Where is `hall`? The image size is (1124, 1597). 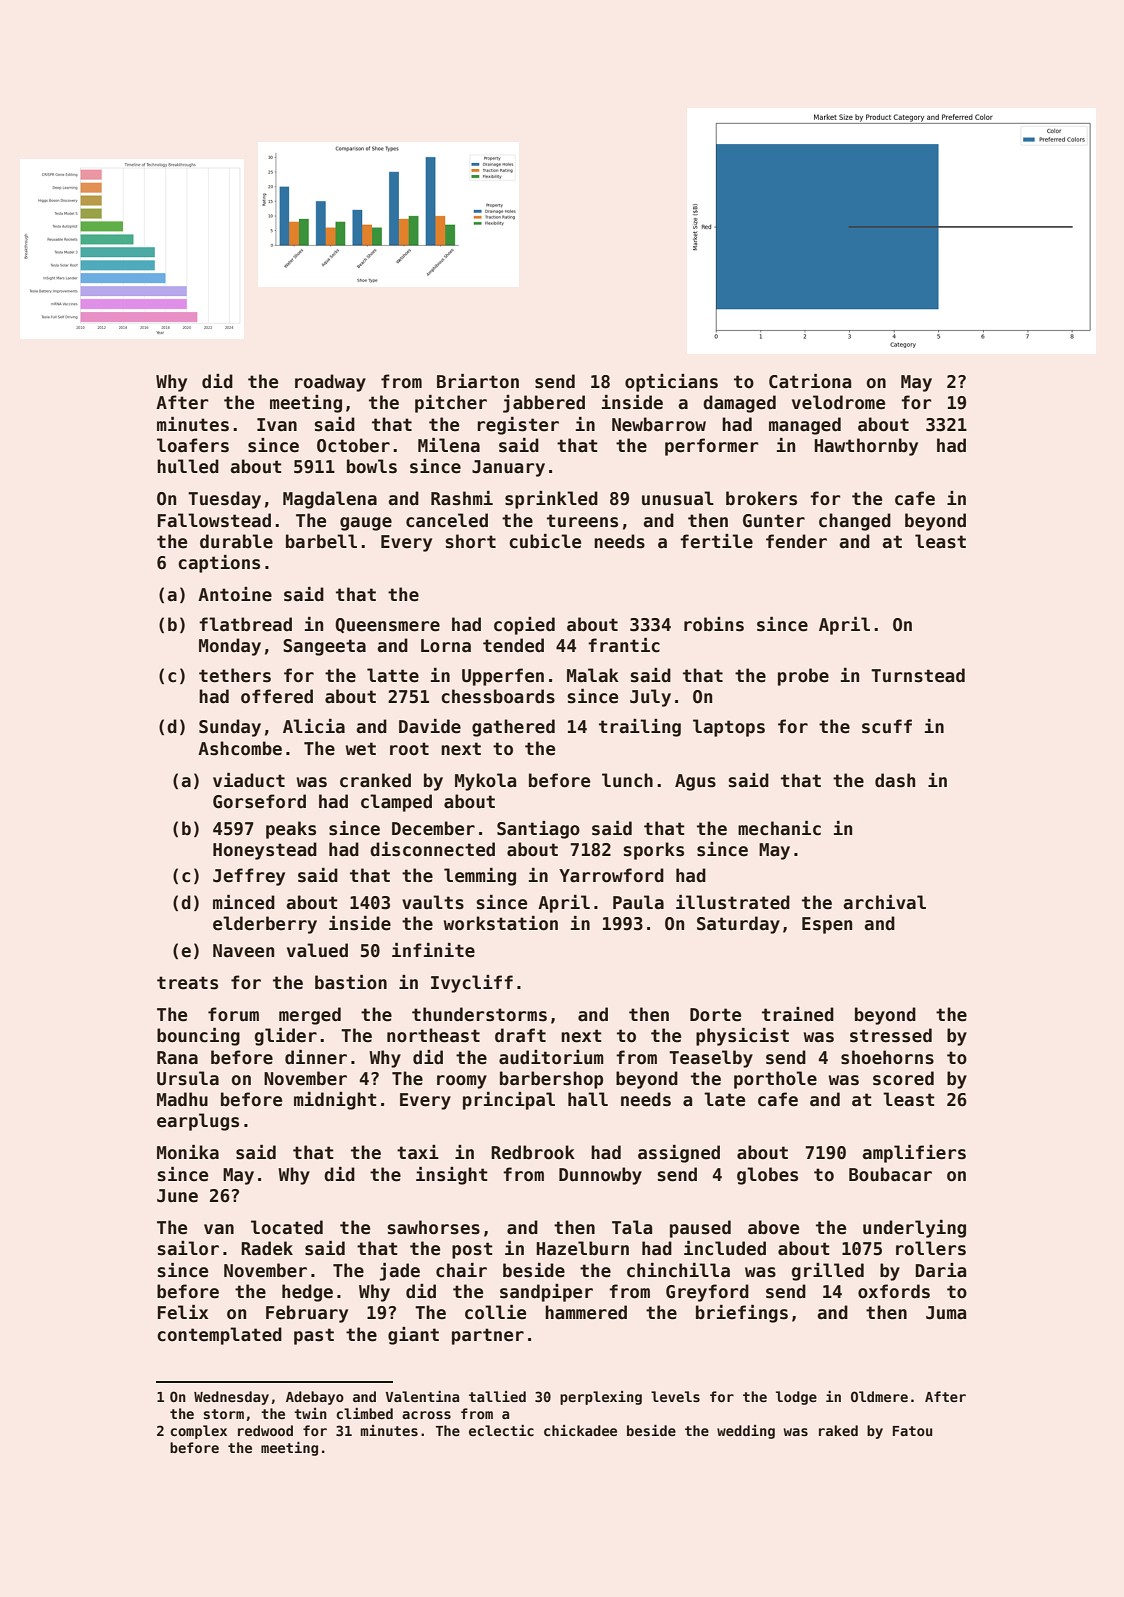
hall is located at coordinates (588, 1099).
